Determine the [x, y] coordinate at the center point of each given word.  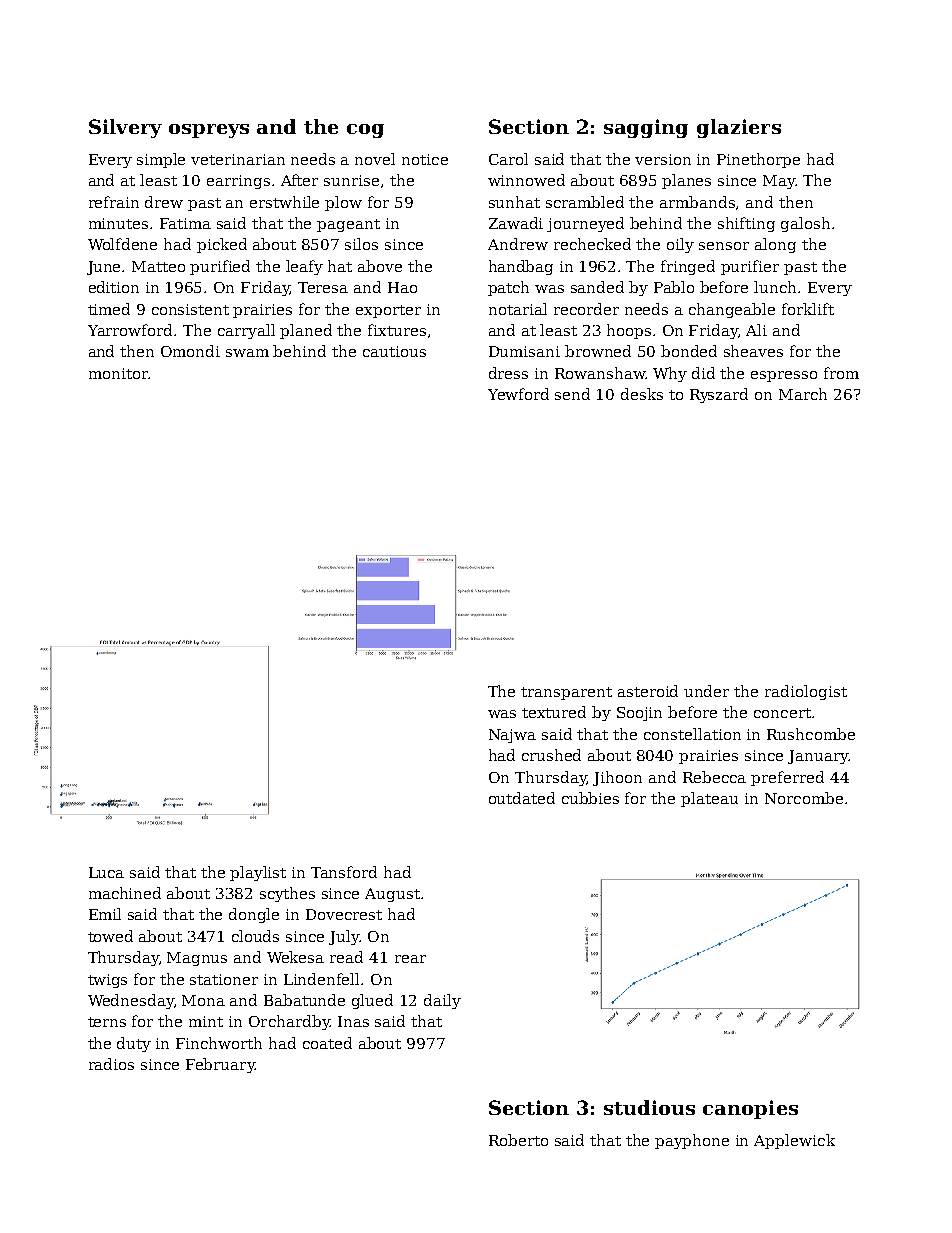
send [572, 394]
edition [114, 287]
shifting [746, 224]
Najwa [512, 736]
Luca [106, 872]
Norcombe [804, 798]
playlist [258, 873]
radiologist [806, 692]
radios [111, 1064]
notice [425, 159]
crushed [551, 755]
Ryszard [719, 395]
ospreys [209, 131]
